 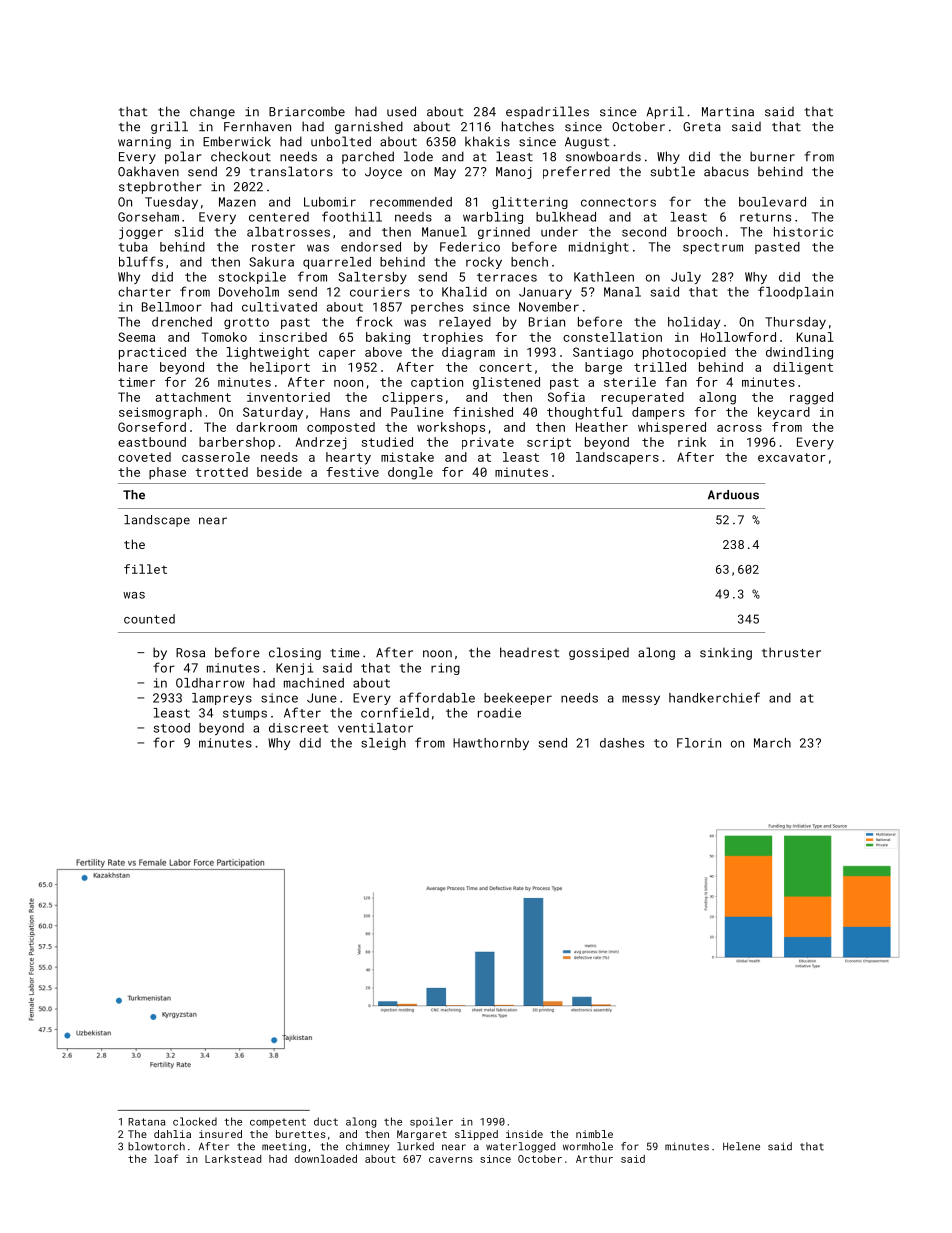 What do you see at coordinates (172, 728) in the page?
I see `stood` at bounding box center [172, 728].
